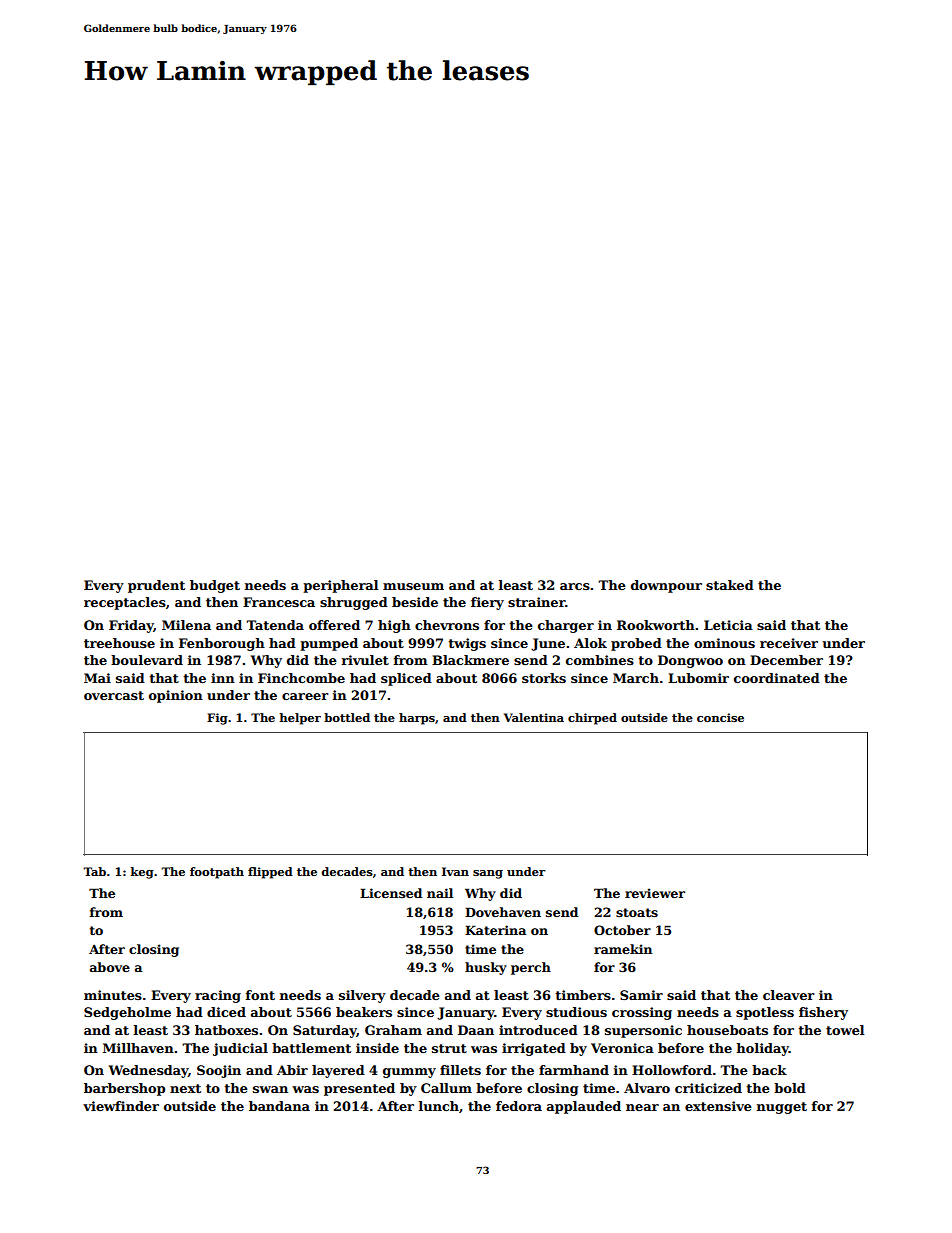  Describe the element at coordinates (623, 949) in the screenshot. I see `ramekin` at that location.
